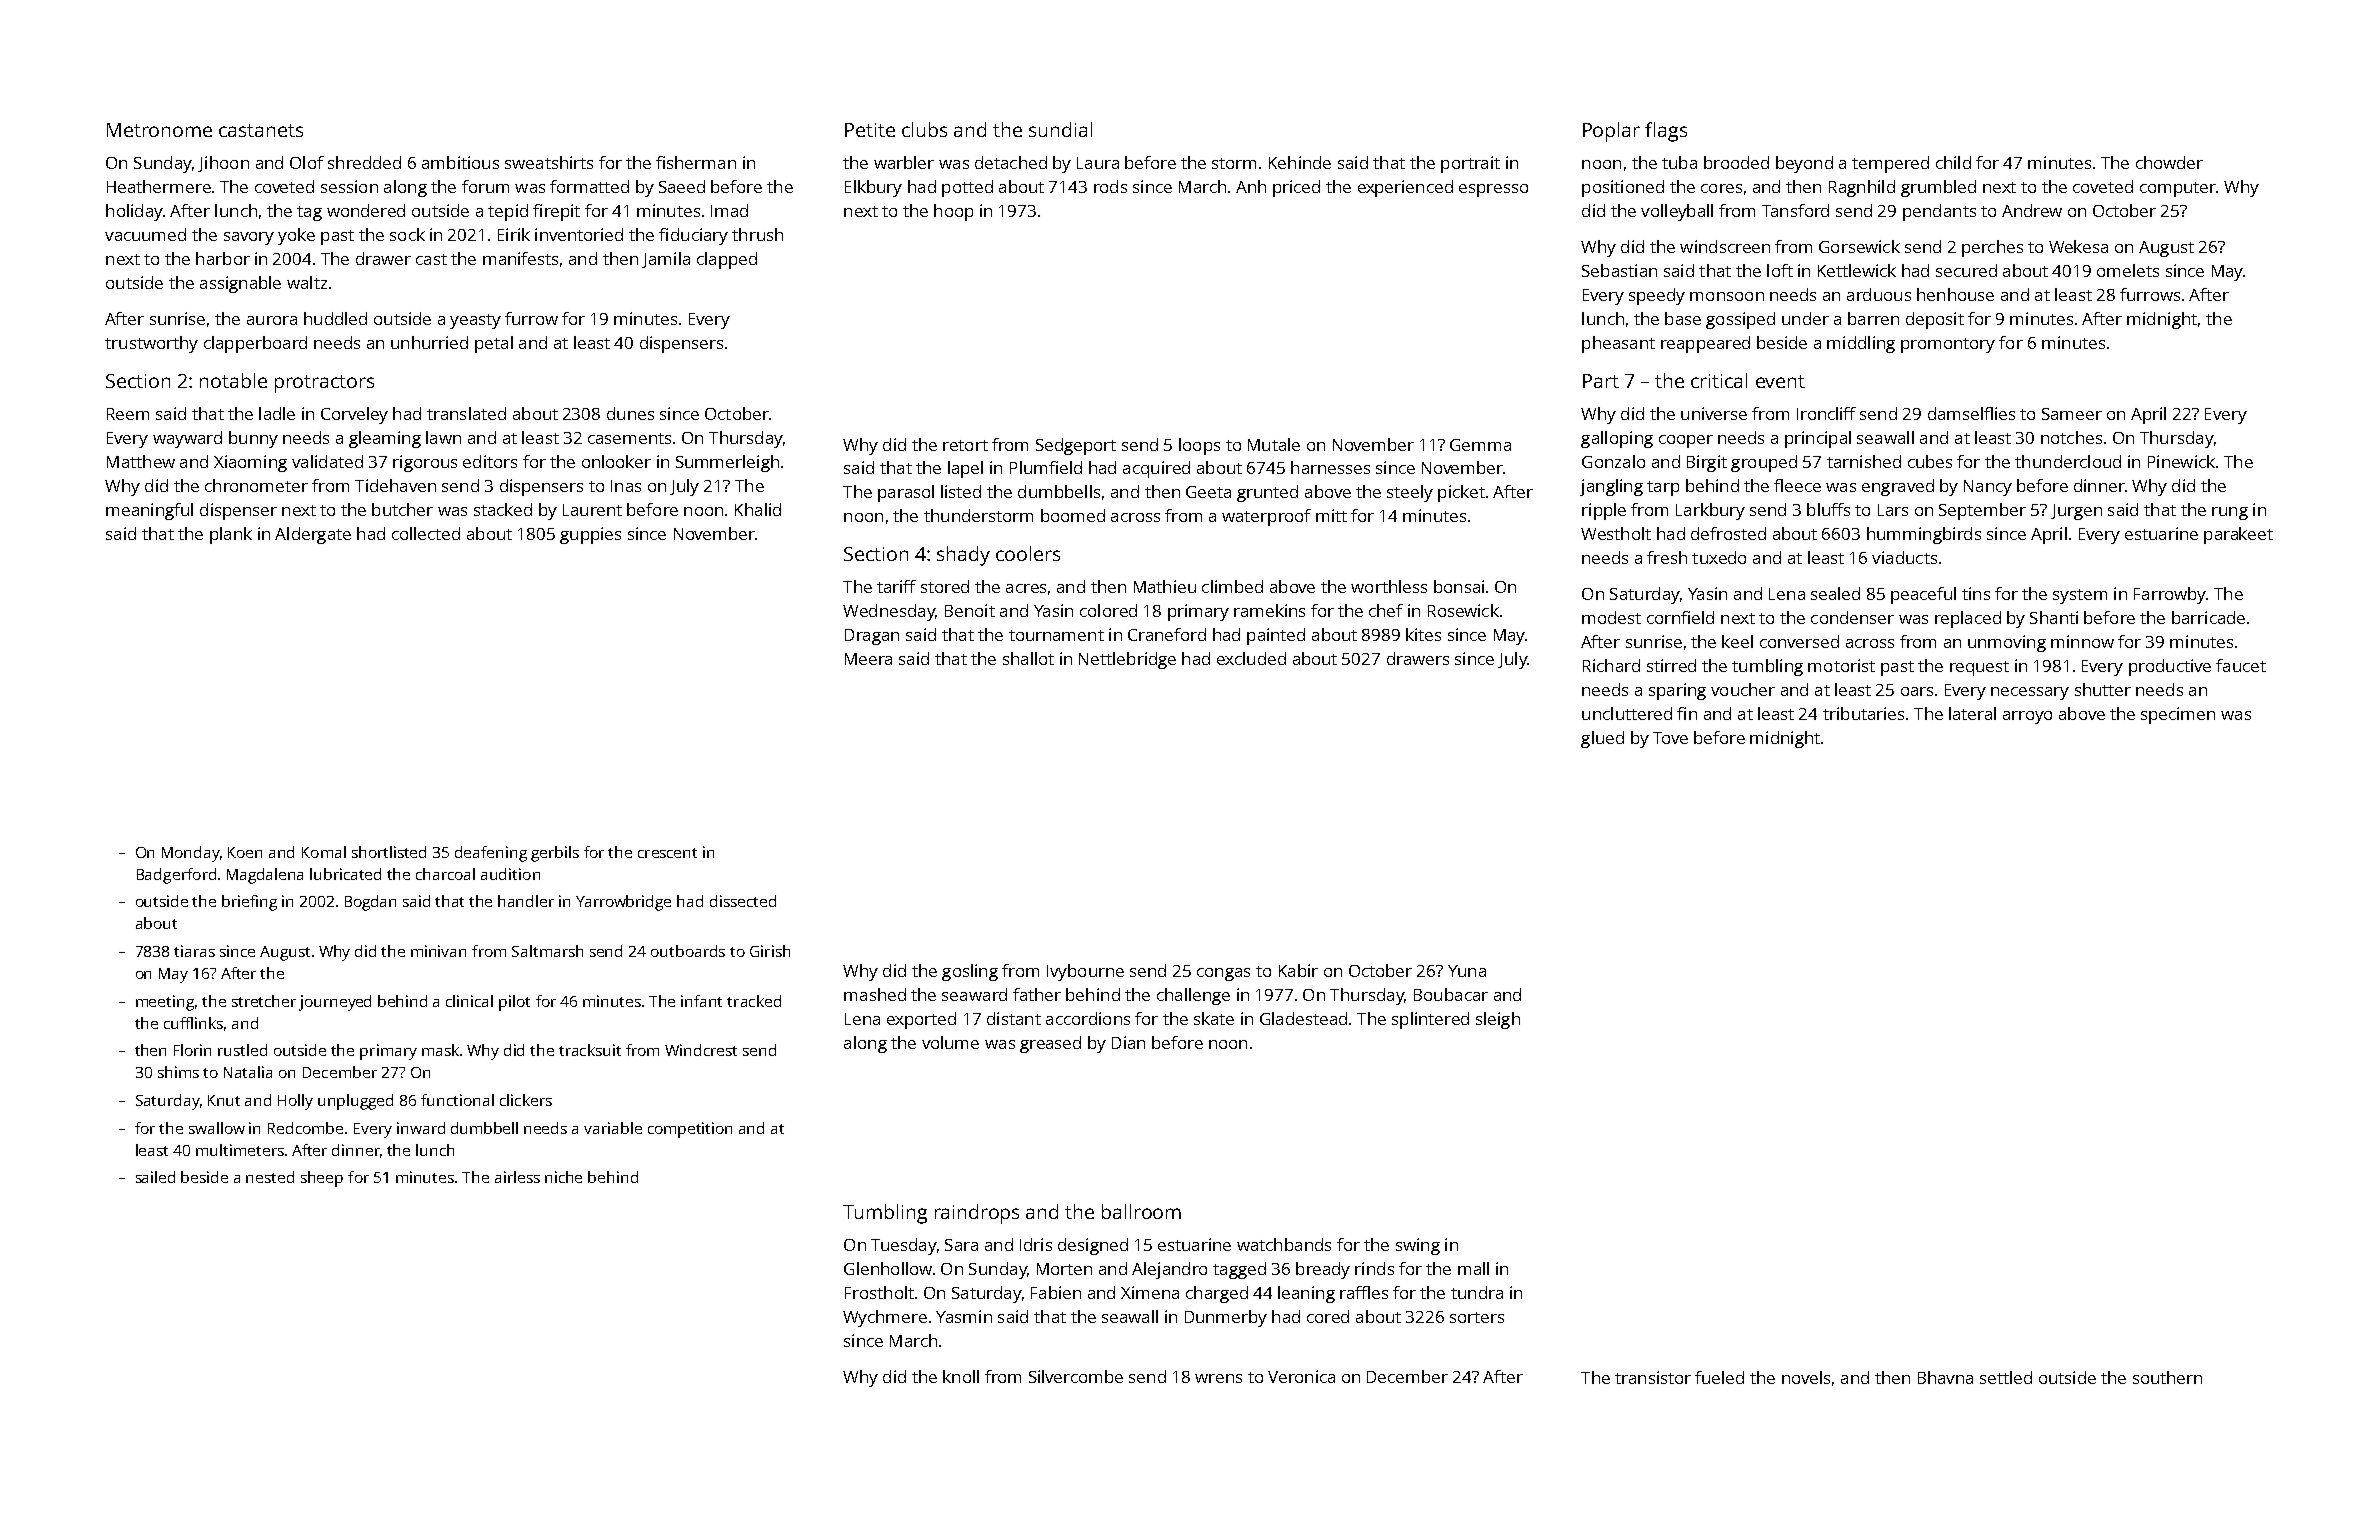  I want to click on novels, so click(1806, 1377).
